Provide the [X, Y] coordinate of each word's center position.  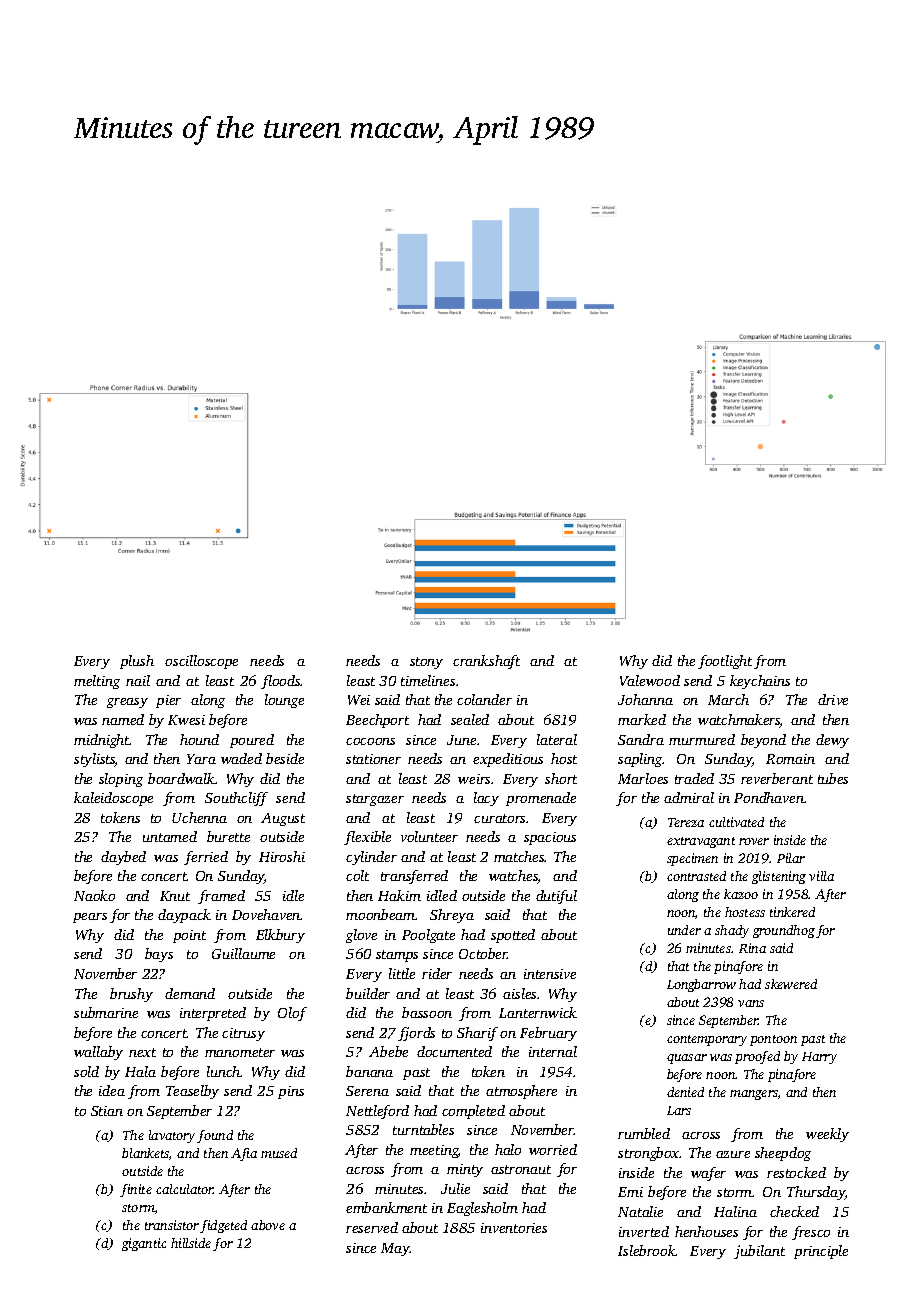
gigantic [144, 1244]
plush [137, 662]
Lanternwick [538, 1012]
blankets [145, 1153]
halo [508, 1149]
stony [426, 663]
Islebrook [647, 1250]
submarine [106, 1012]
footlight [725, 662]
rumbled [644, 1133]
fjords [416, 1034]
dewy [832, 741]
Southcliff [236, 799]
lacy [486, 799]
